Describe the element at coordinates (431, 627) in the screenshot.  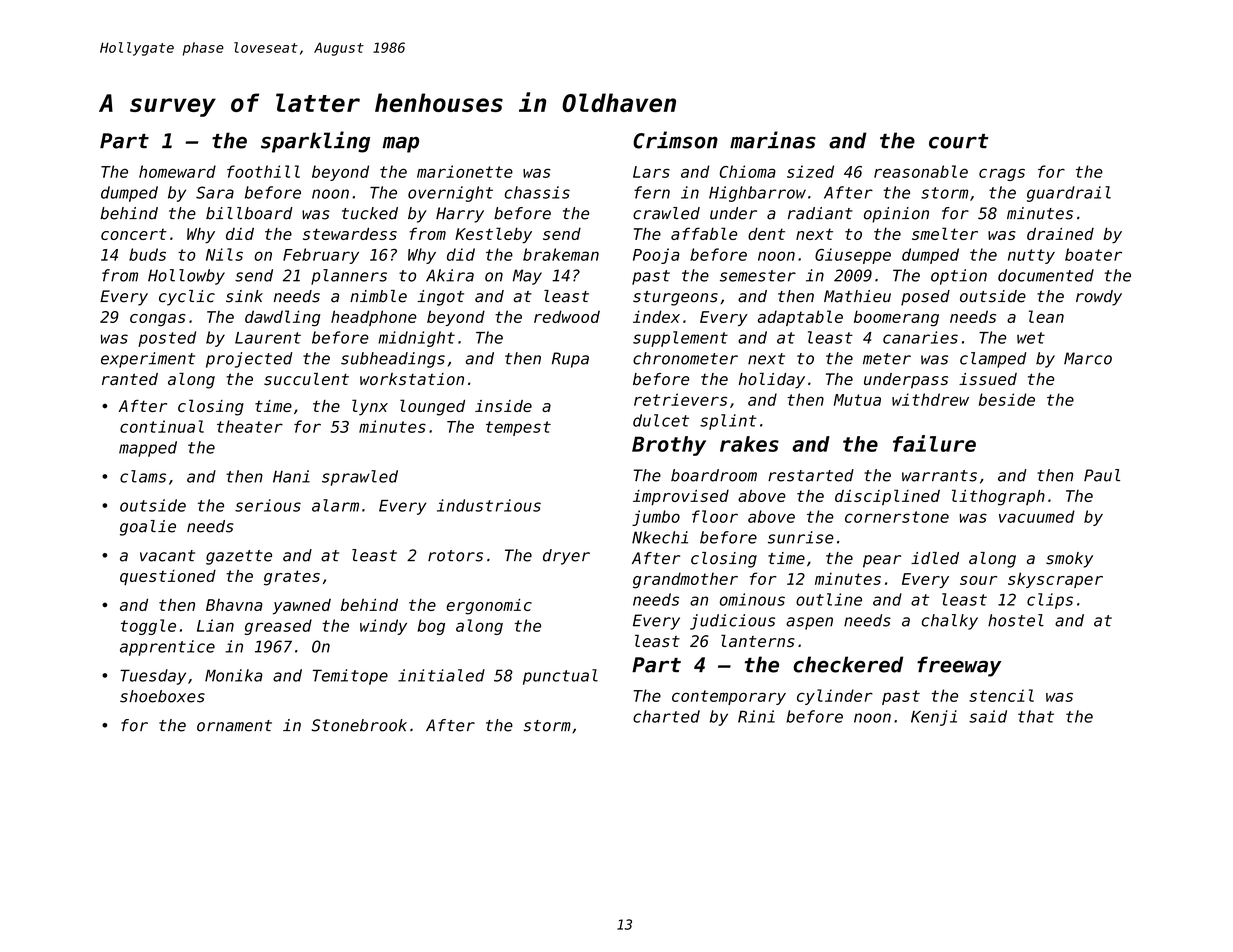
I see `bog` at that location.
